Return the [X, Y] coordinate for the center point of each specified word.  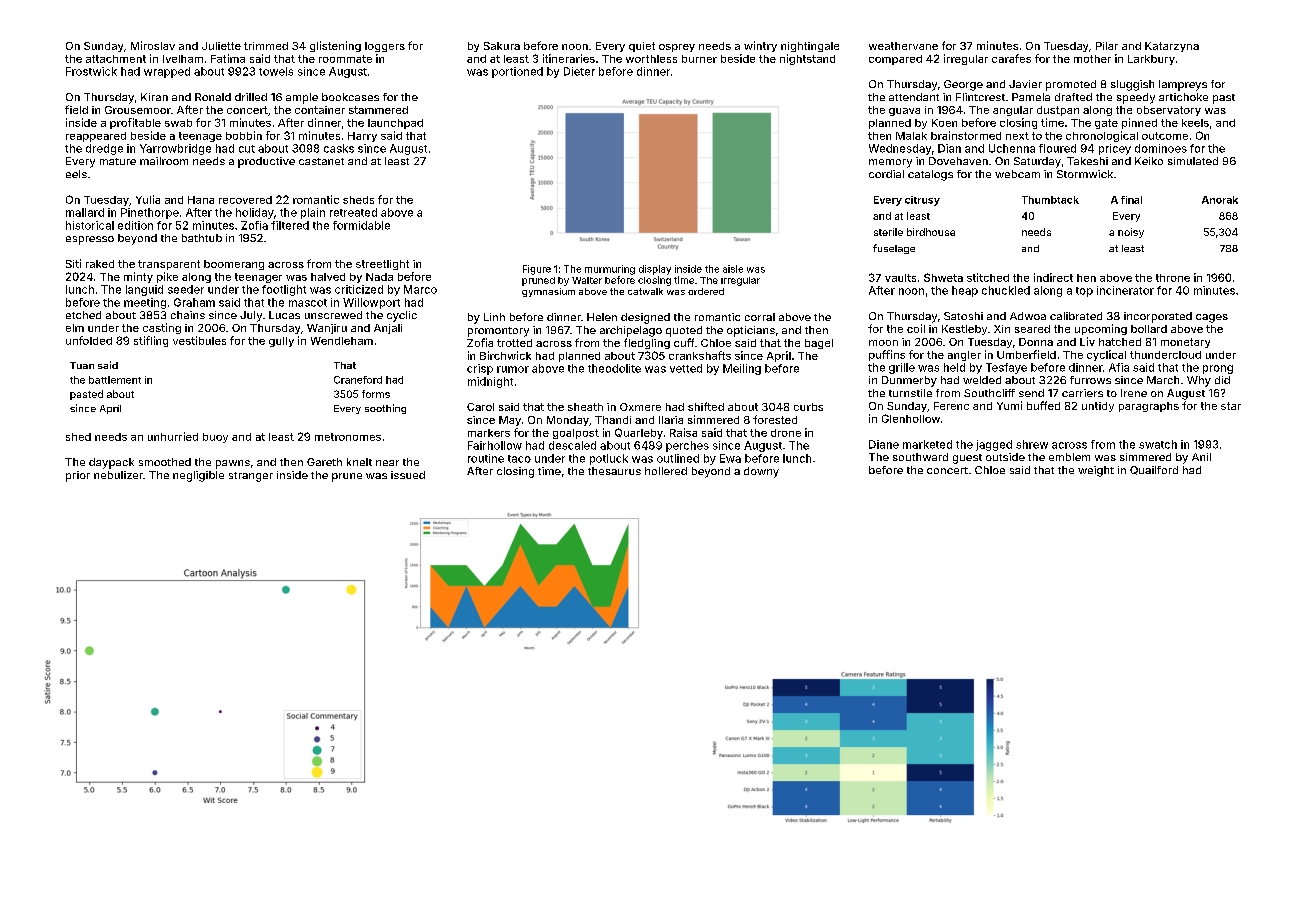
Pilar [1107, 46]
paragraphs [1149, 407]
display [655, 270]
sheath [585, 407]
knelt [359, 462]
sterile [888, 232]
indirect [1053, 277]
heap [965, 291]
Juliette [221, 46]
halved [328, 277]
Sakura [502, 46]
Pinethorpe [150, 213]
